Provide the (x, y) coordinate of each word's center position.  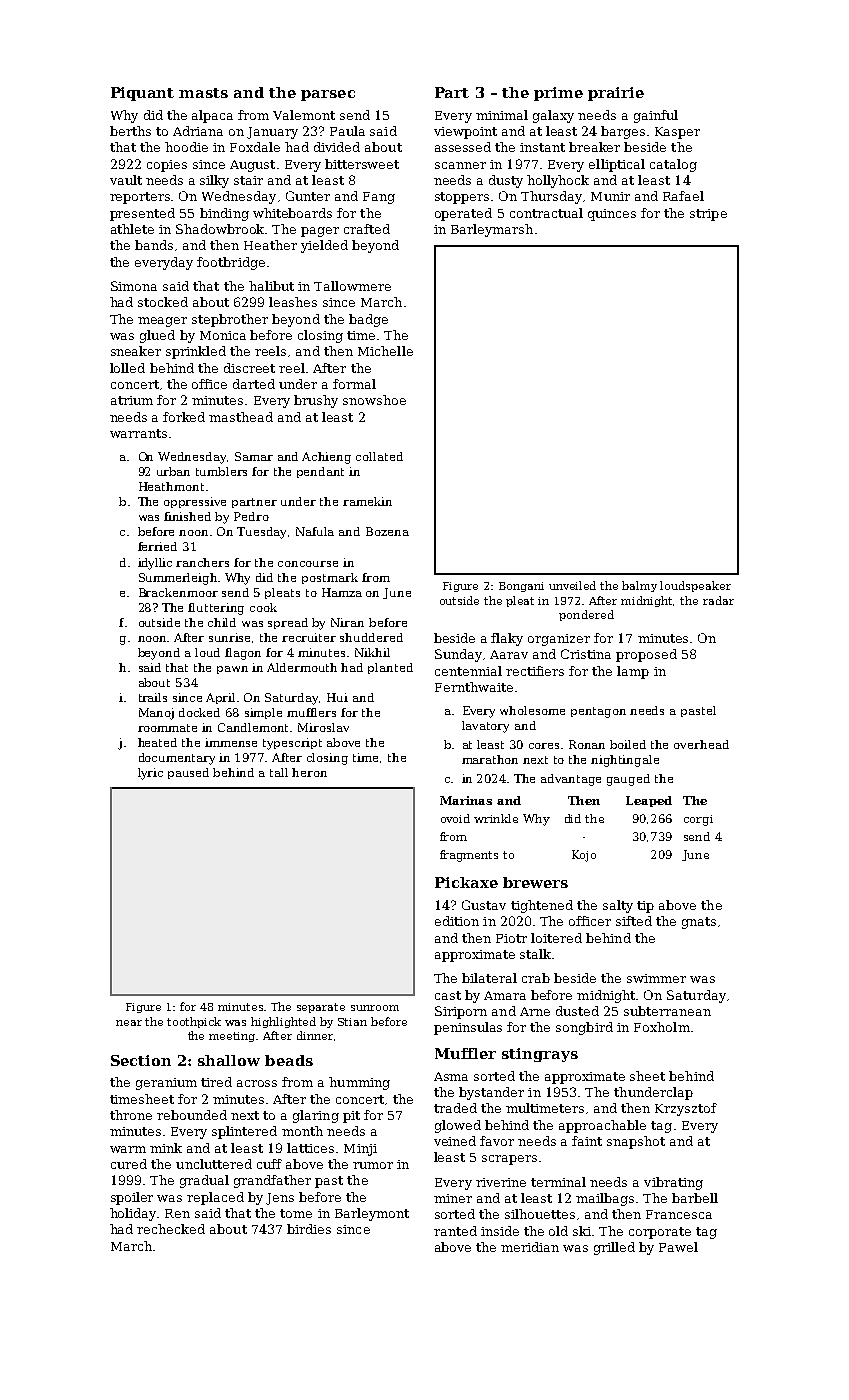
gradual (204, 1181)
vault (126, 180)
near (129, 1023)
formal (354, 384)
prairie (616, 94)
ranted (455, 1231)
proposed (646, 655)
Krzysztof (686, 1109)
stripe (708, 215)
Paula (347, 131)
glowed (458, 1126)
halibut (271, 286)
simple (263, 713)
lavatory (485, 727)
